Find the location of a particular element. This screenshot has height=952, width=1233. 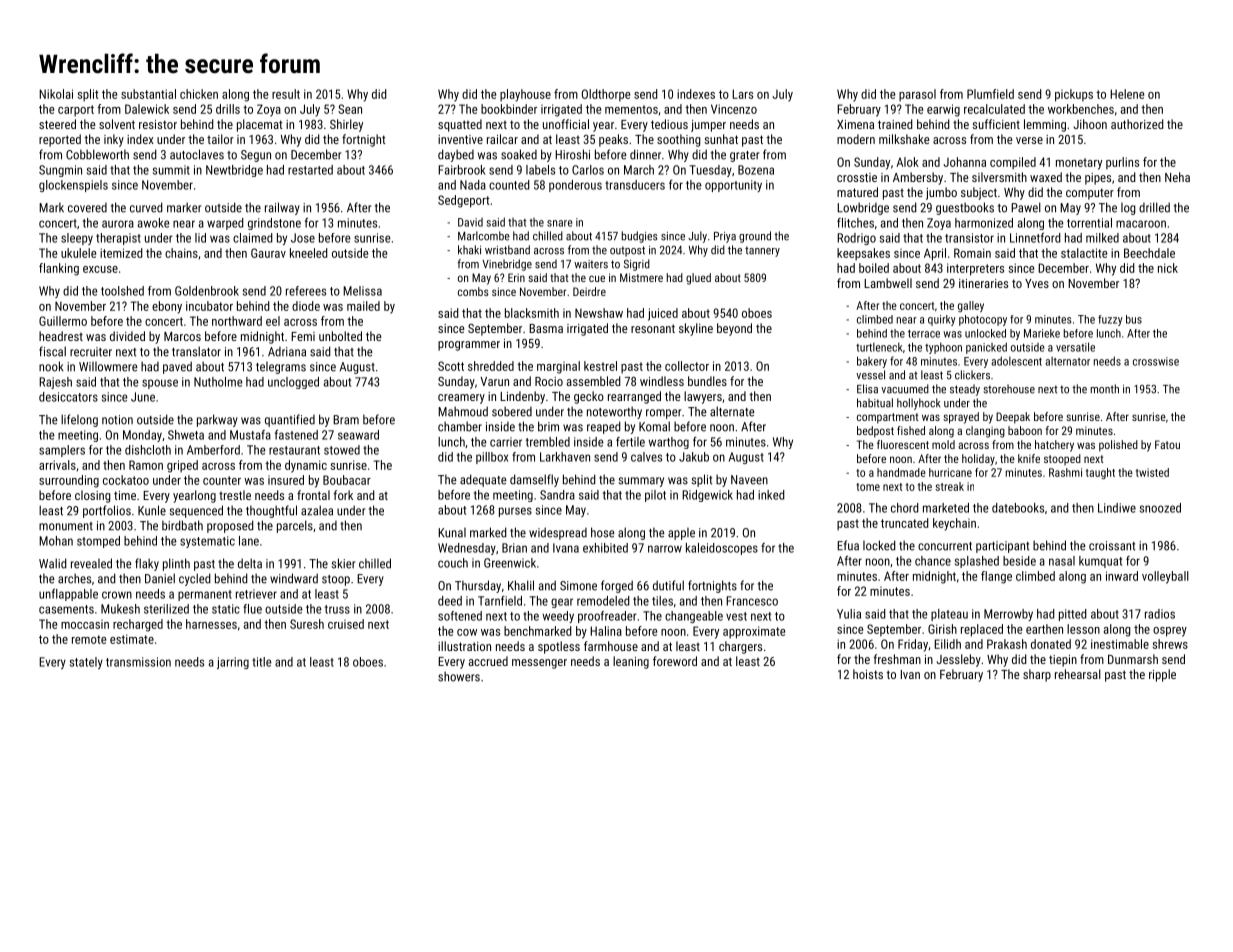

messenger is located at coordinates (539, 664).
